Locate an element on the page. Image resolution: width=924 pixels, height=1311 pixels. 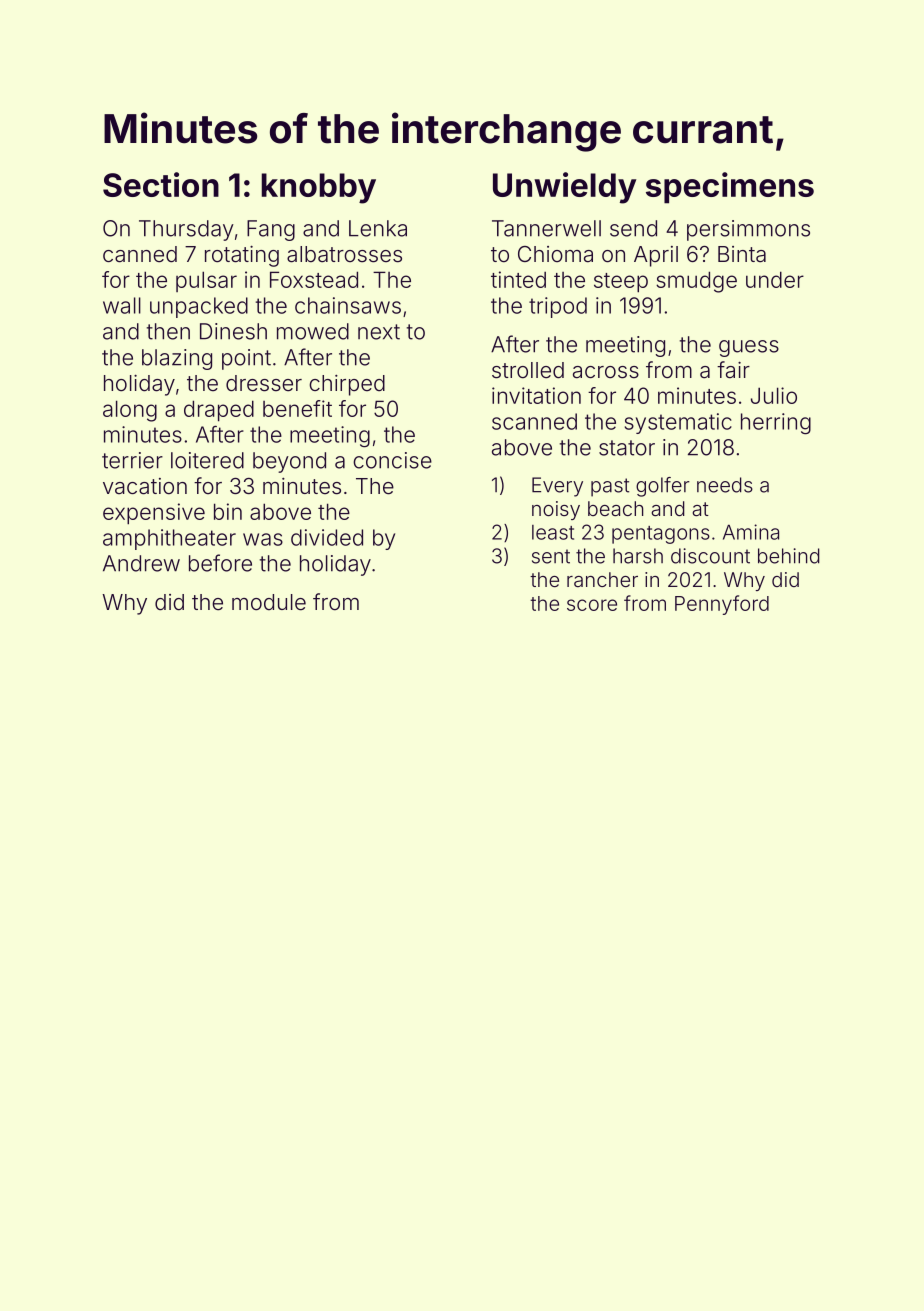
divided is located at coordinates (327, 537).
